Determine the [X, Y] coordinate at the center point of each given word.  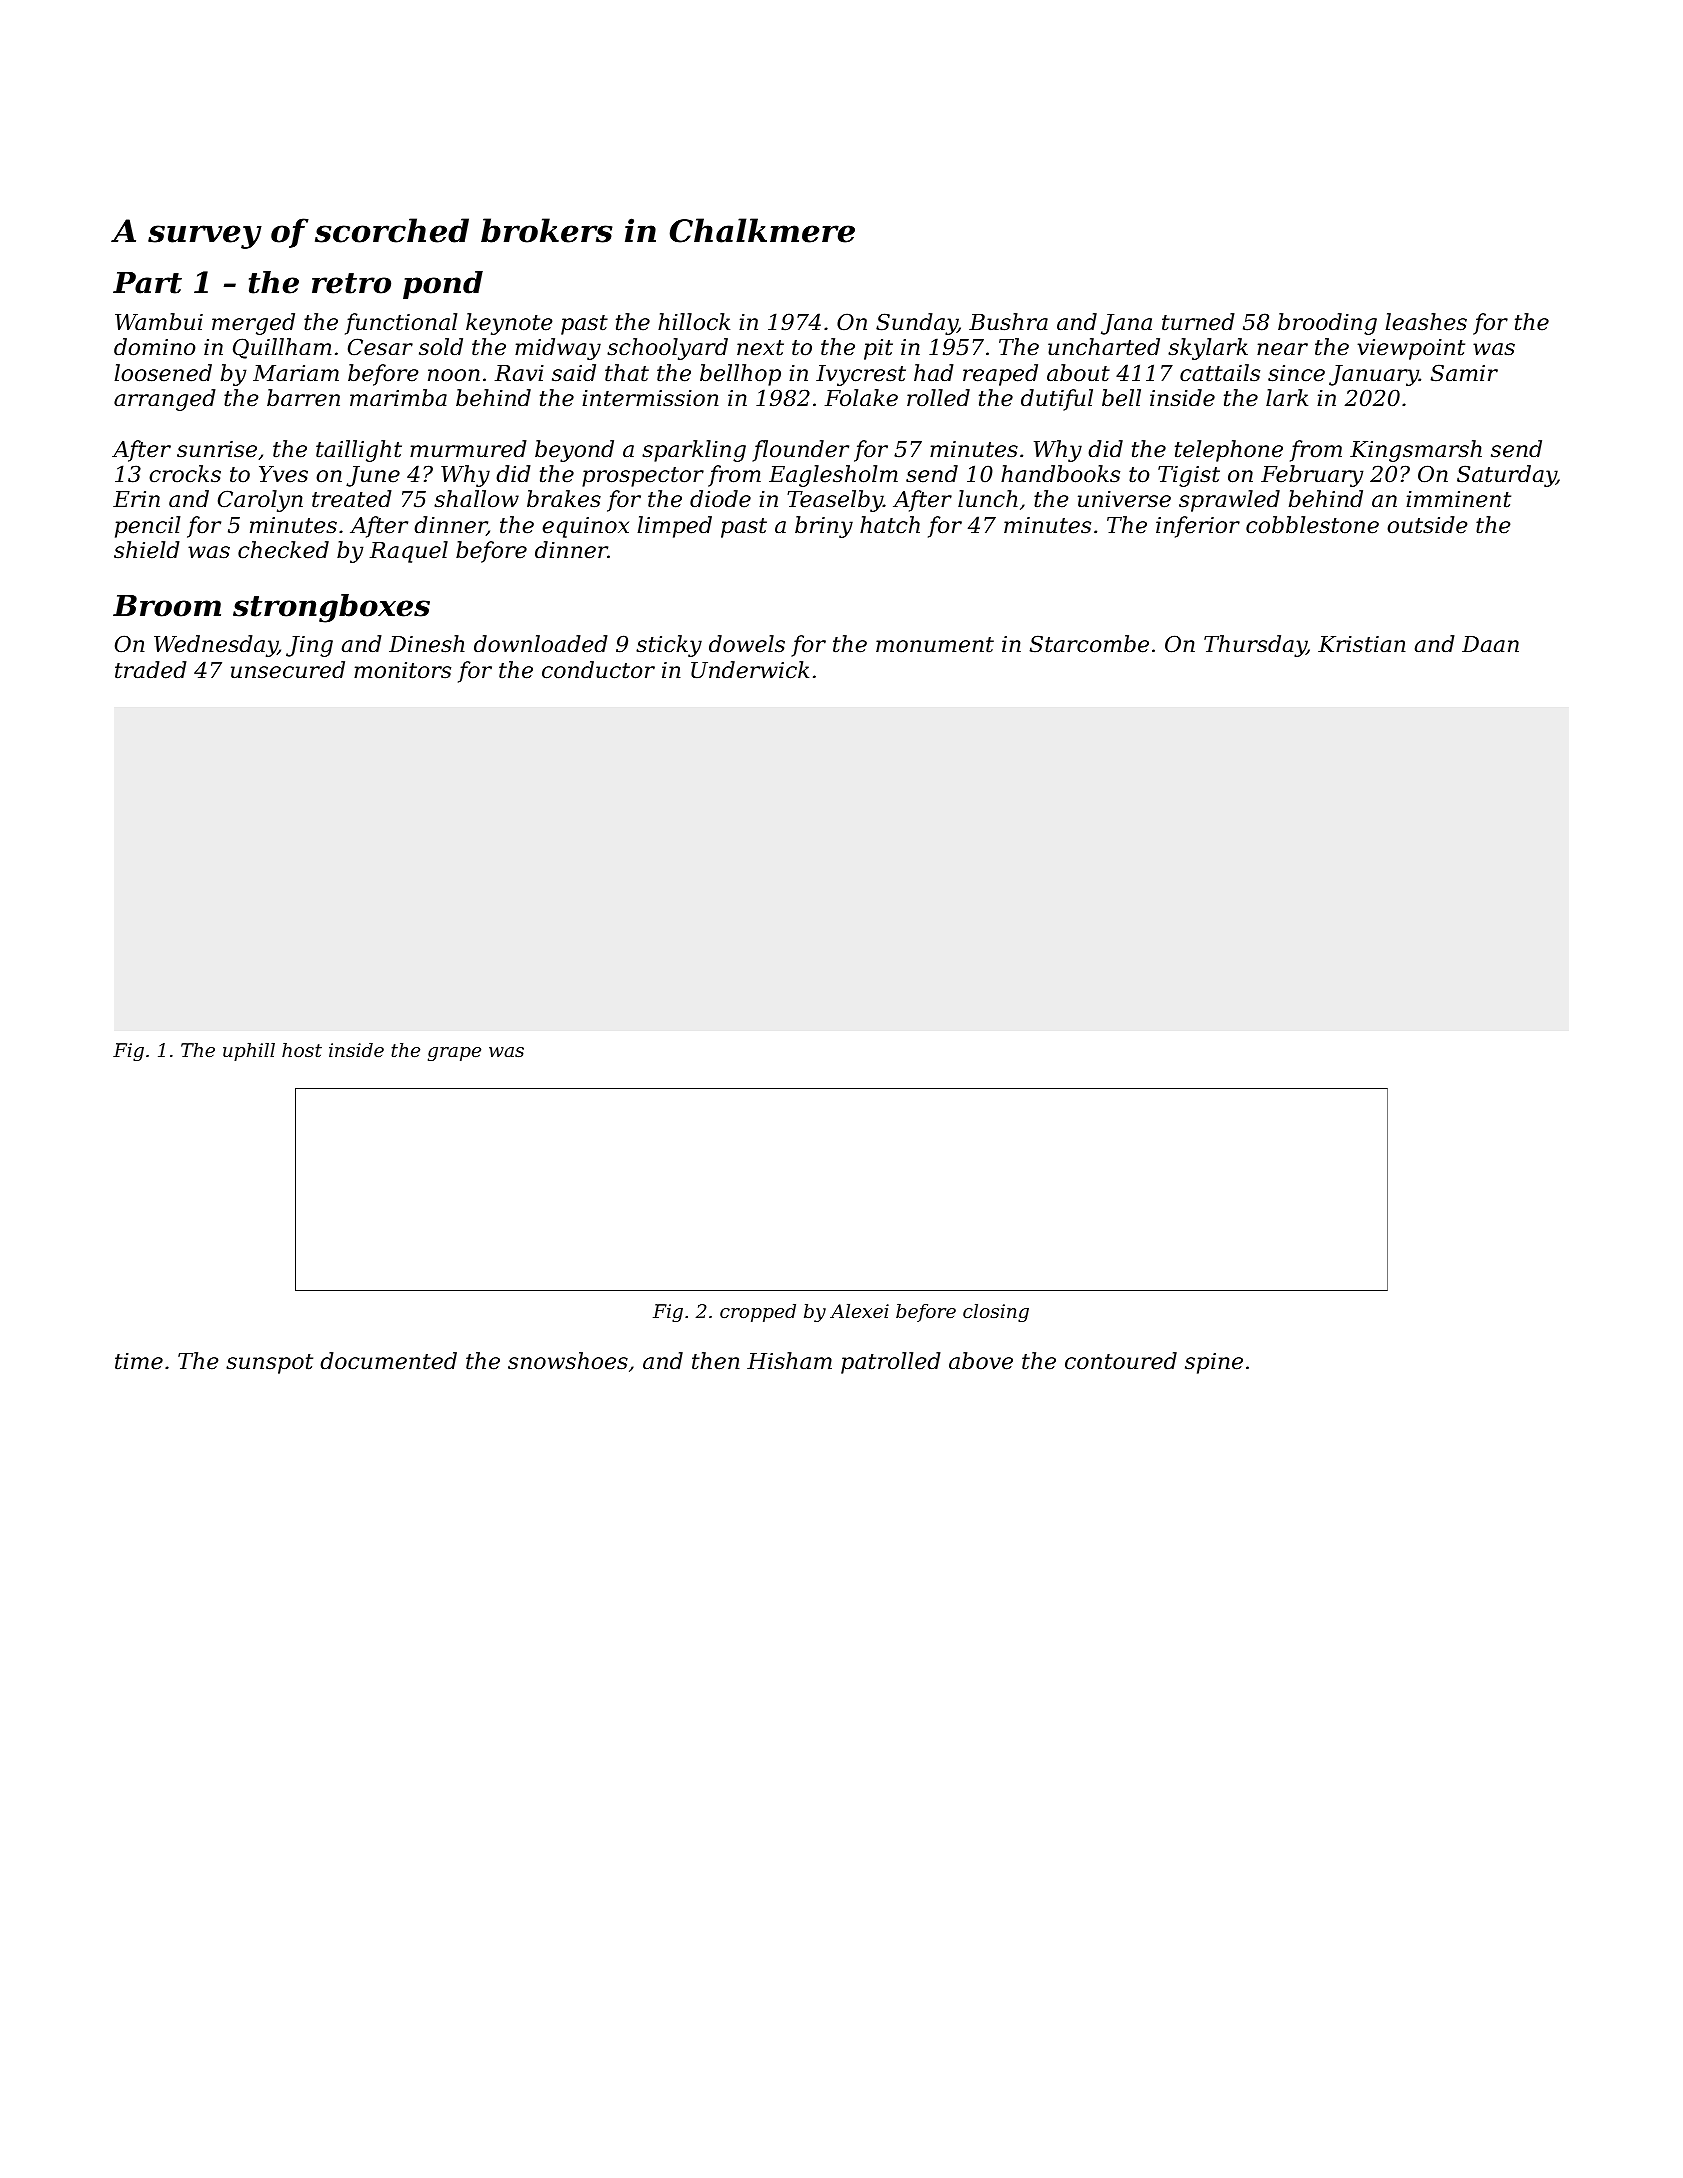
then [716, 1361]
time [139, 1361]
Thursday [1255, 646]
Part [147, 283]
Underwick [750, 670]
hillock [694, 322]
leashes [1426, 322]
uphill [249, 1052]
